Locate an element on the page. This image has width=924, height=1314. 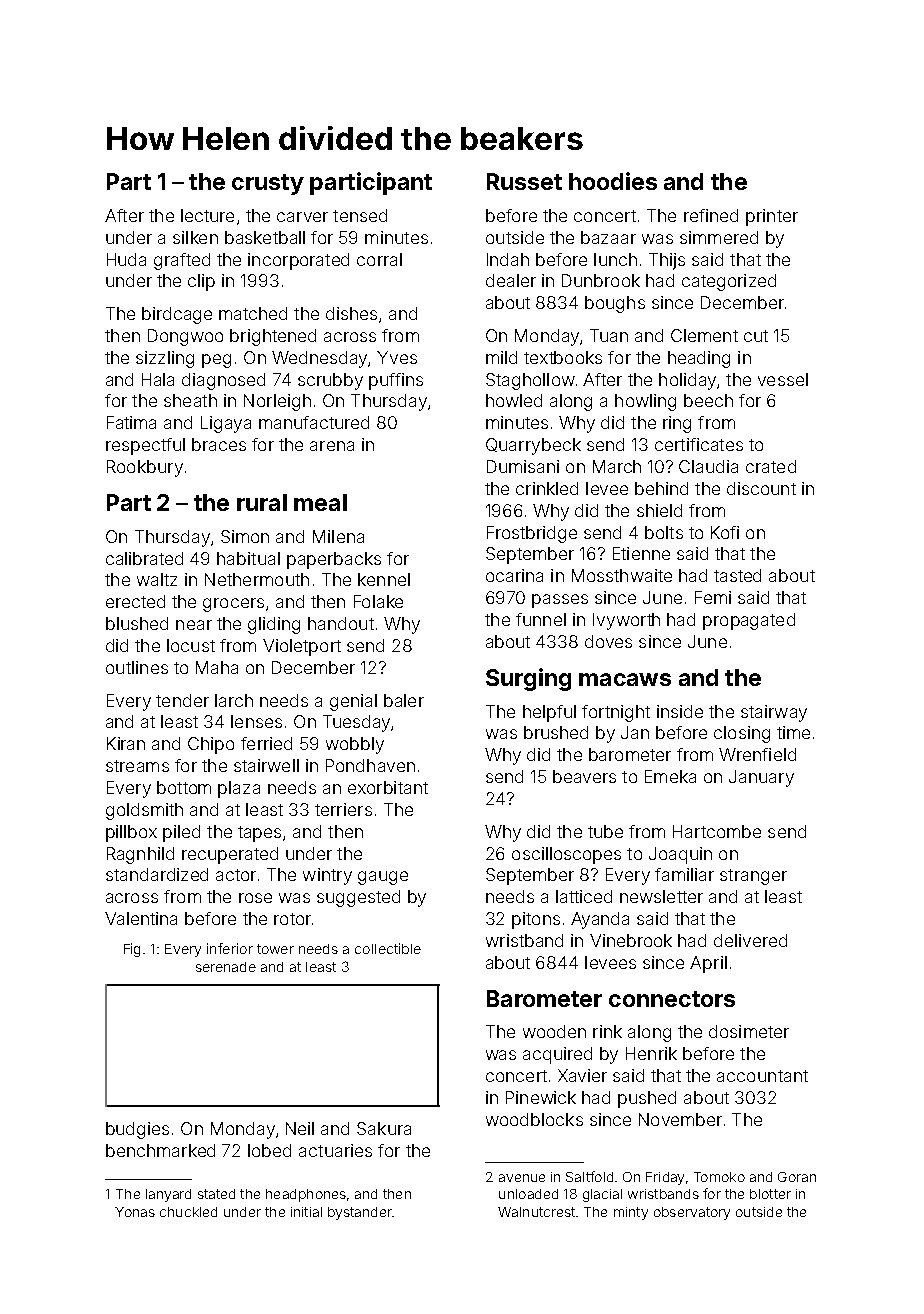
connectors is located at coordinates (672, 999).
